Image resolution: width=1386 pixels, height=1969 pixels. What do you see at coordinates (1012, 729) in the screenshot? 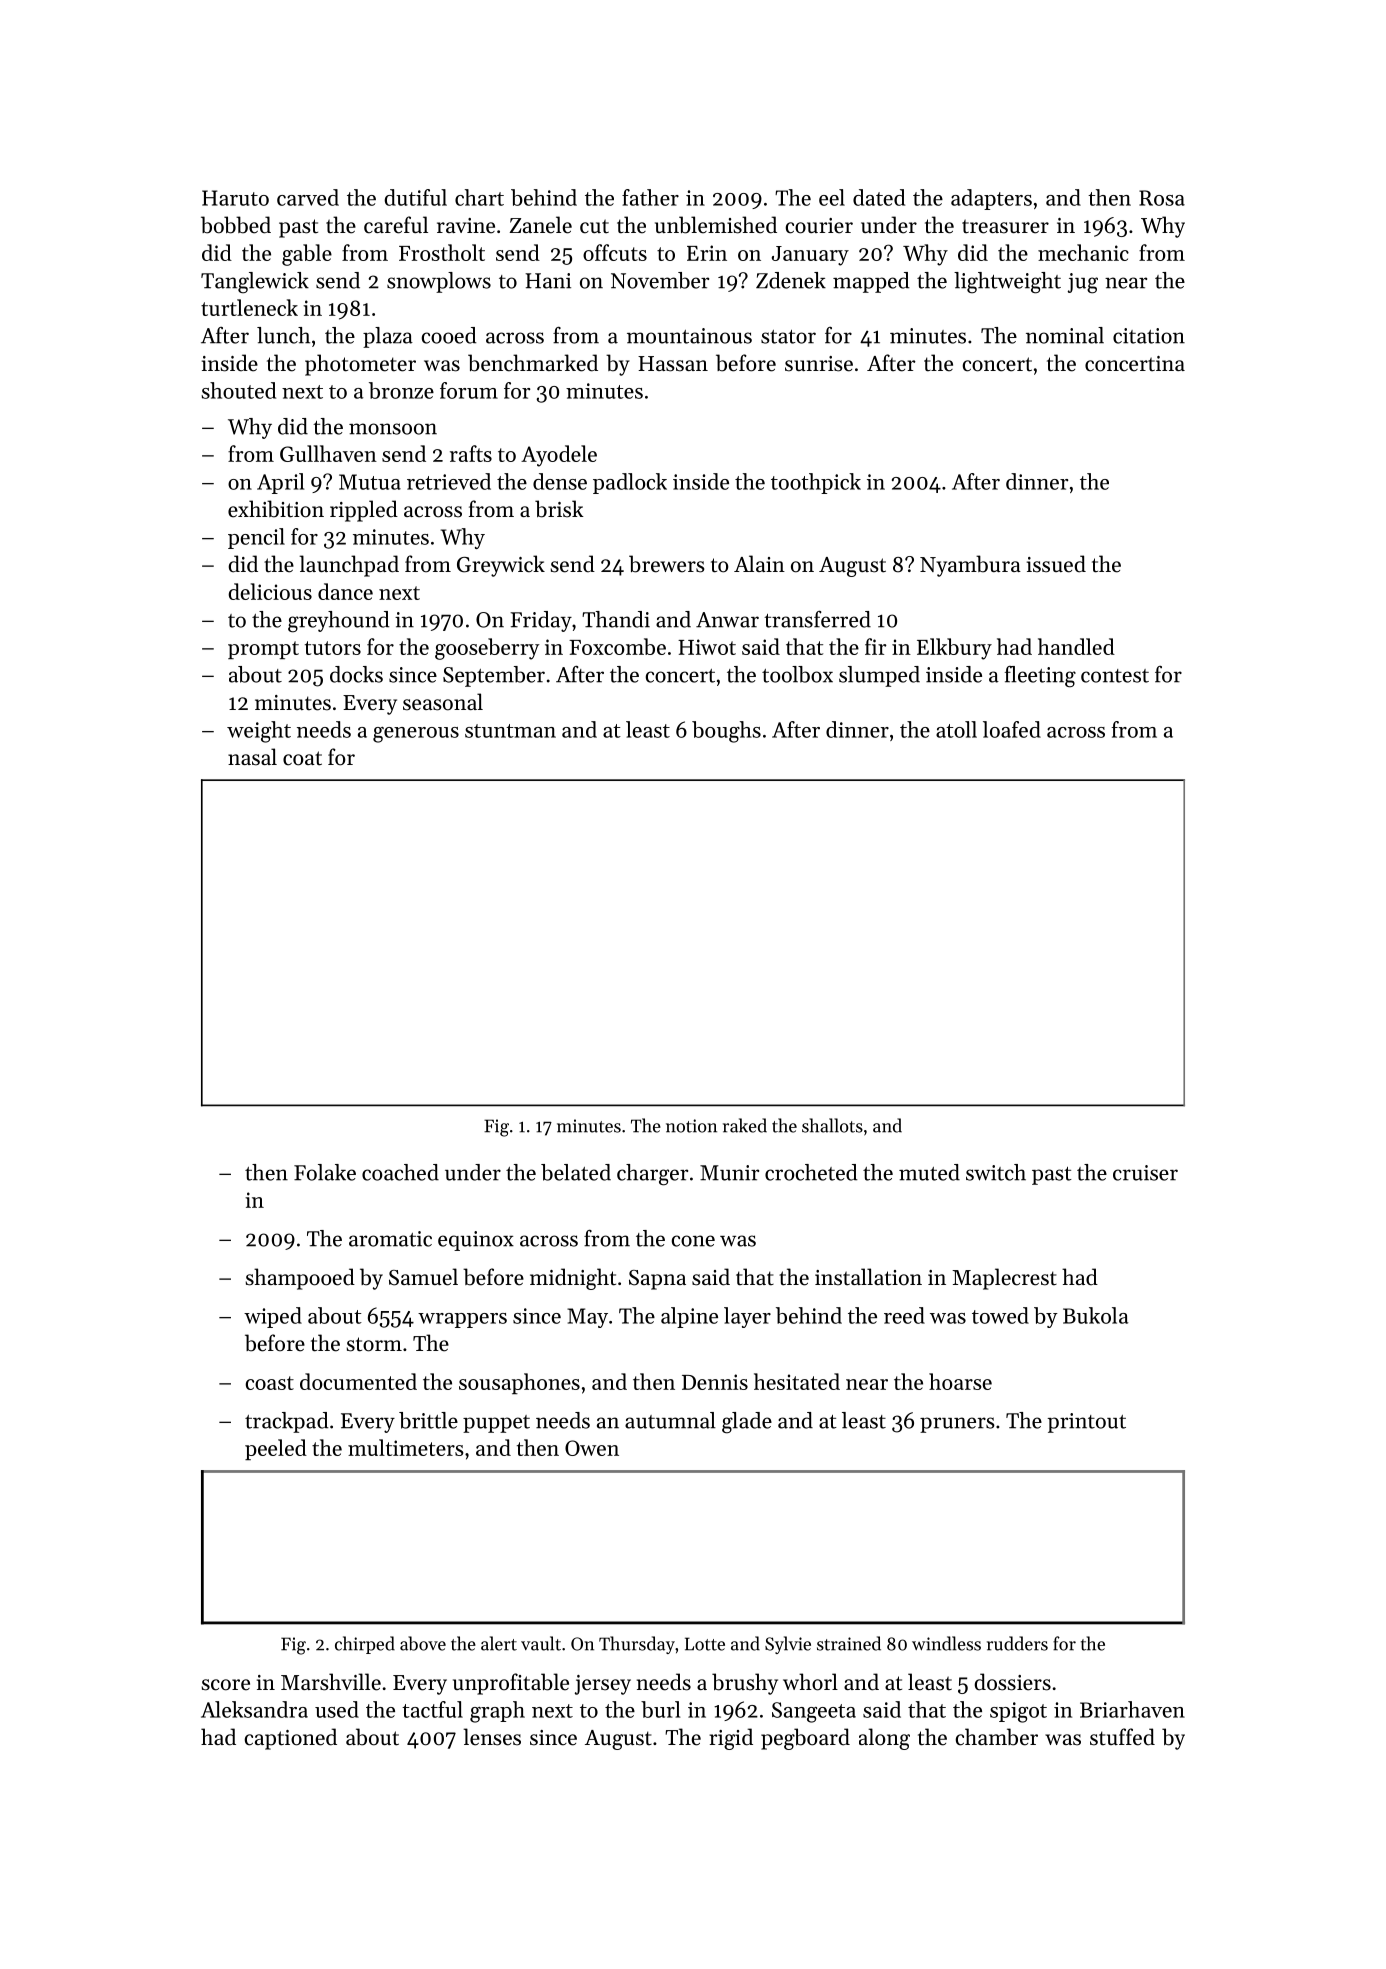
I see `loafed` at bounding box center [1012, 729].
